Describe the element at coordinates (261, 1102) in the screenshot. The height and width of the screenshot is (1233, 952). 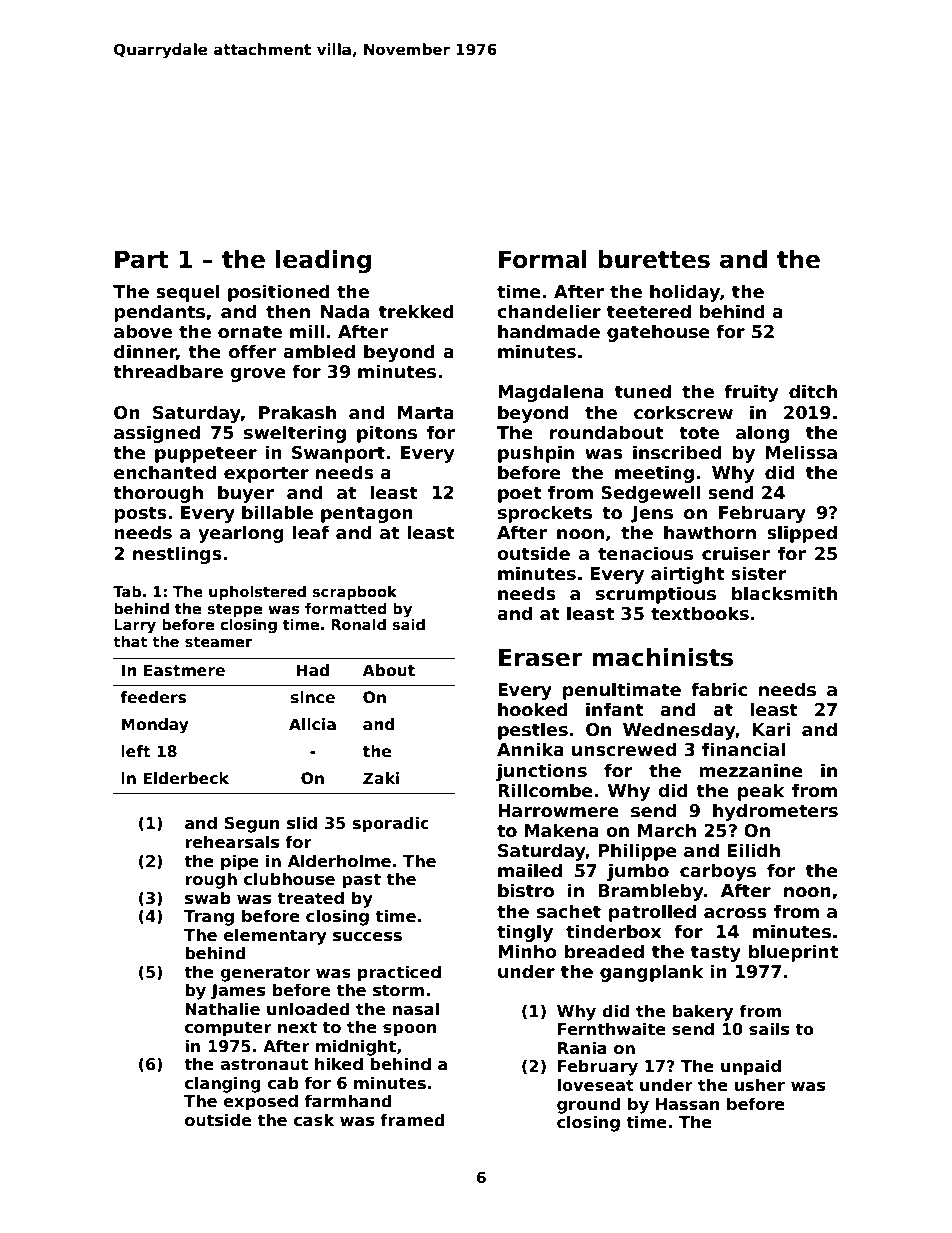
I see `exposed` at that location.
